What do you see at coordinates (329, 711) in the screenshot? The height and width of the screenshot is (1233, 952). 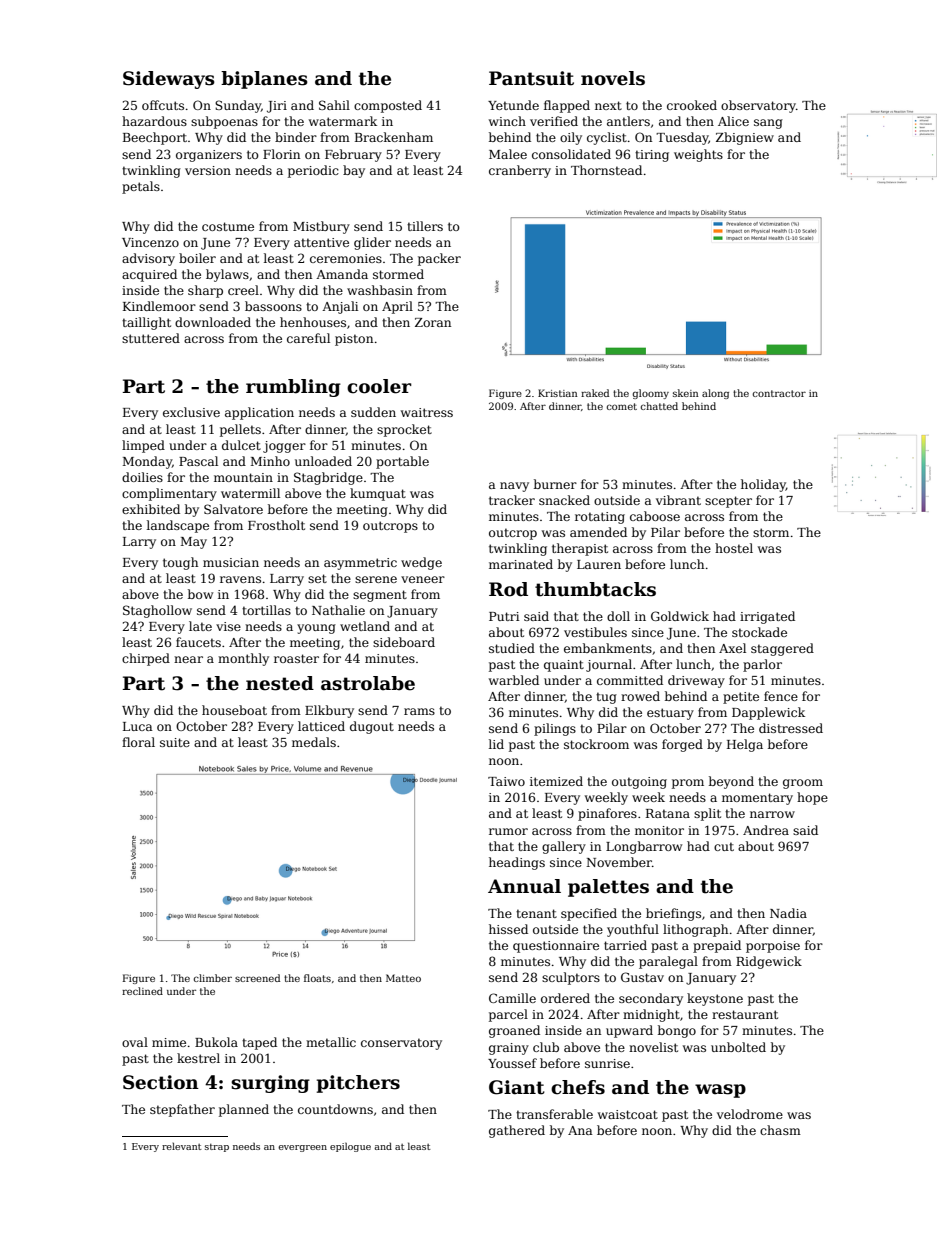 I see `Elkbury` at bounding box center [329, 711].
